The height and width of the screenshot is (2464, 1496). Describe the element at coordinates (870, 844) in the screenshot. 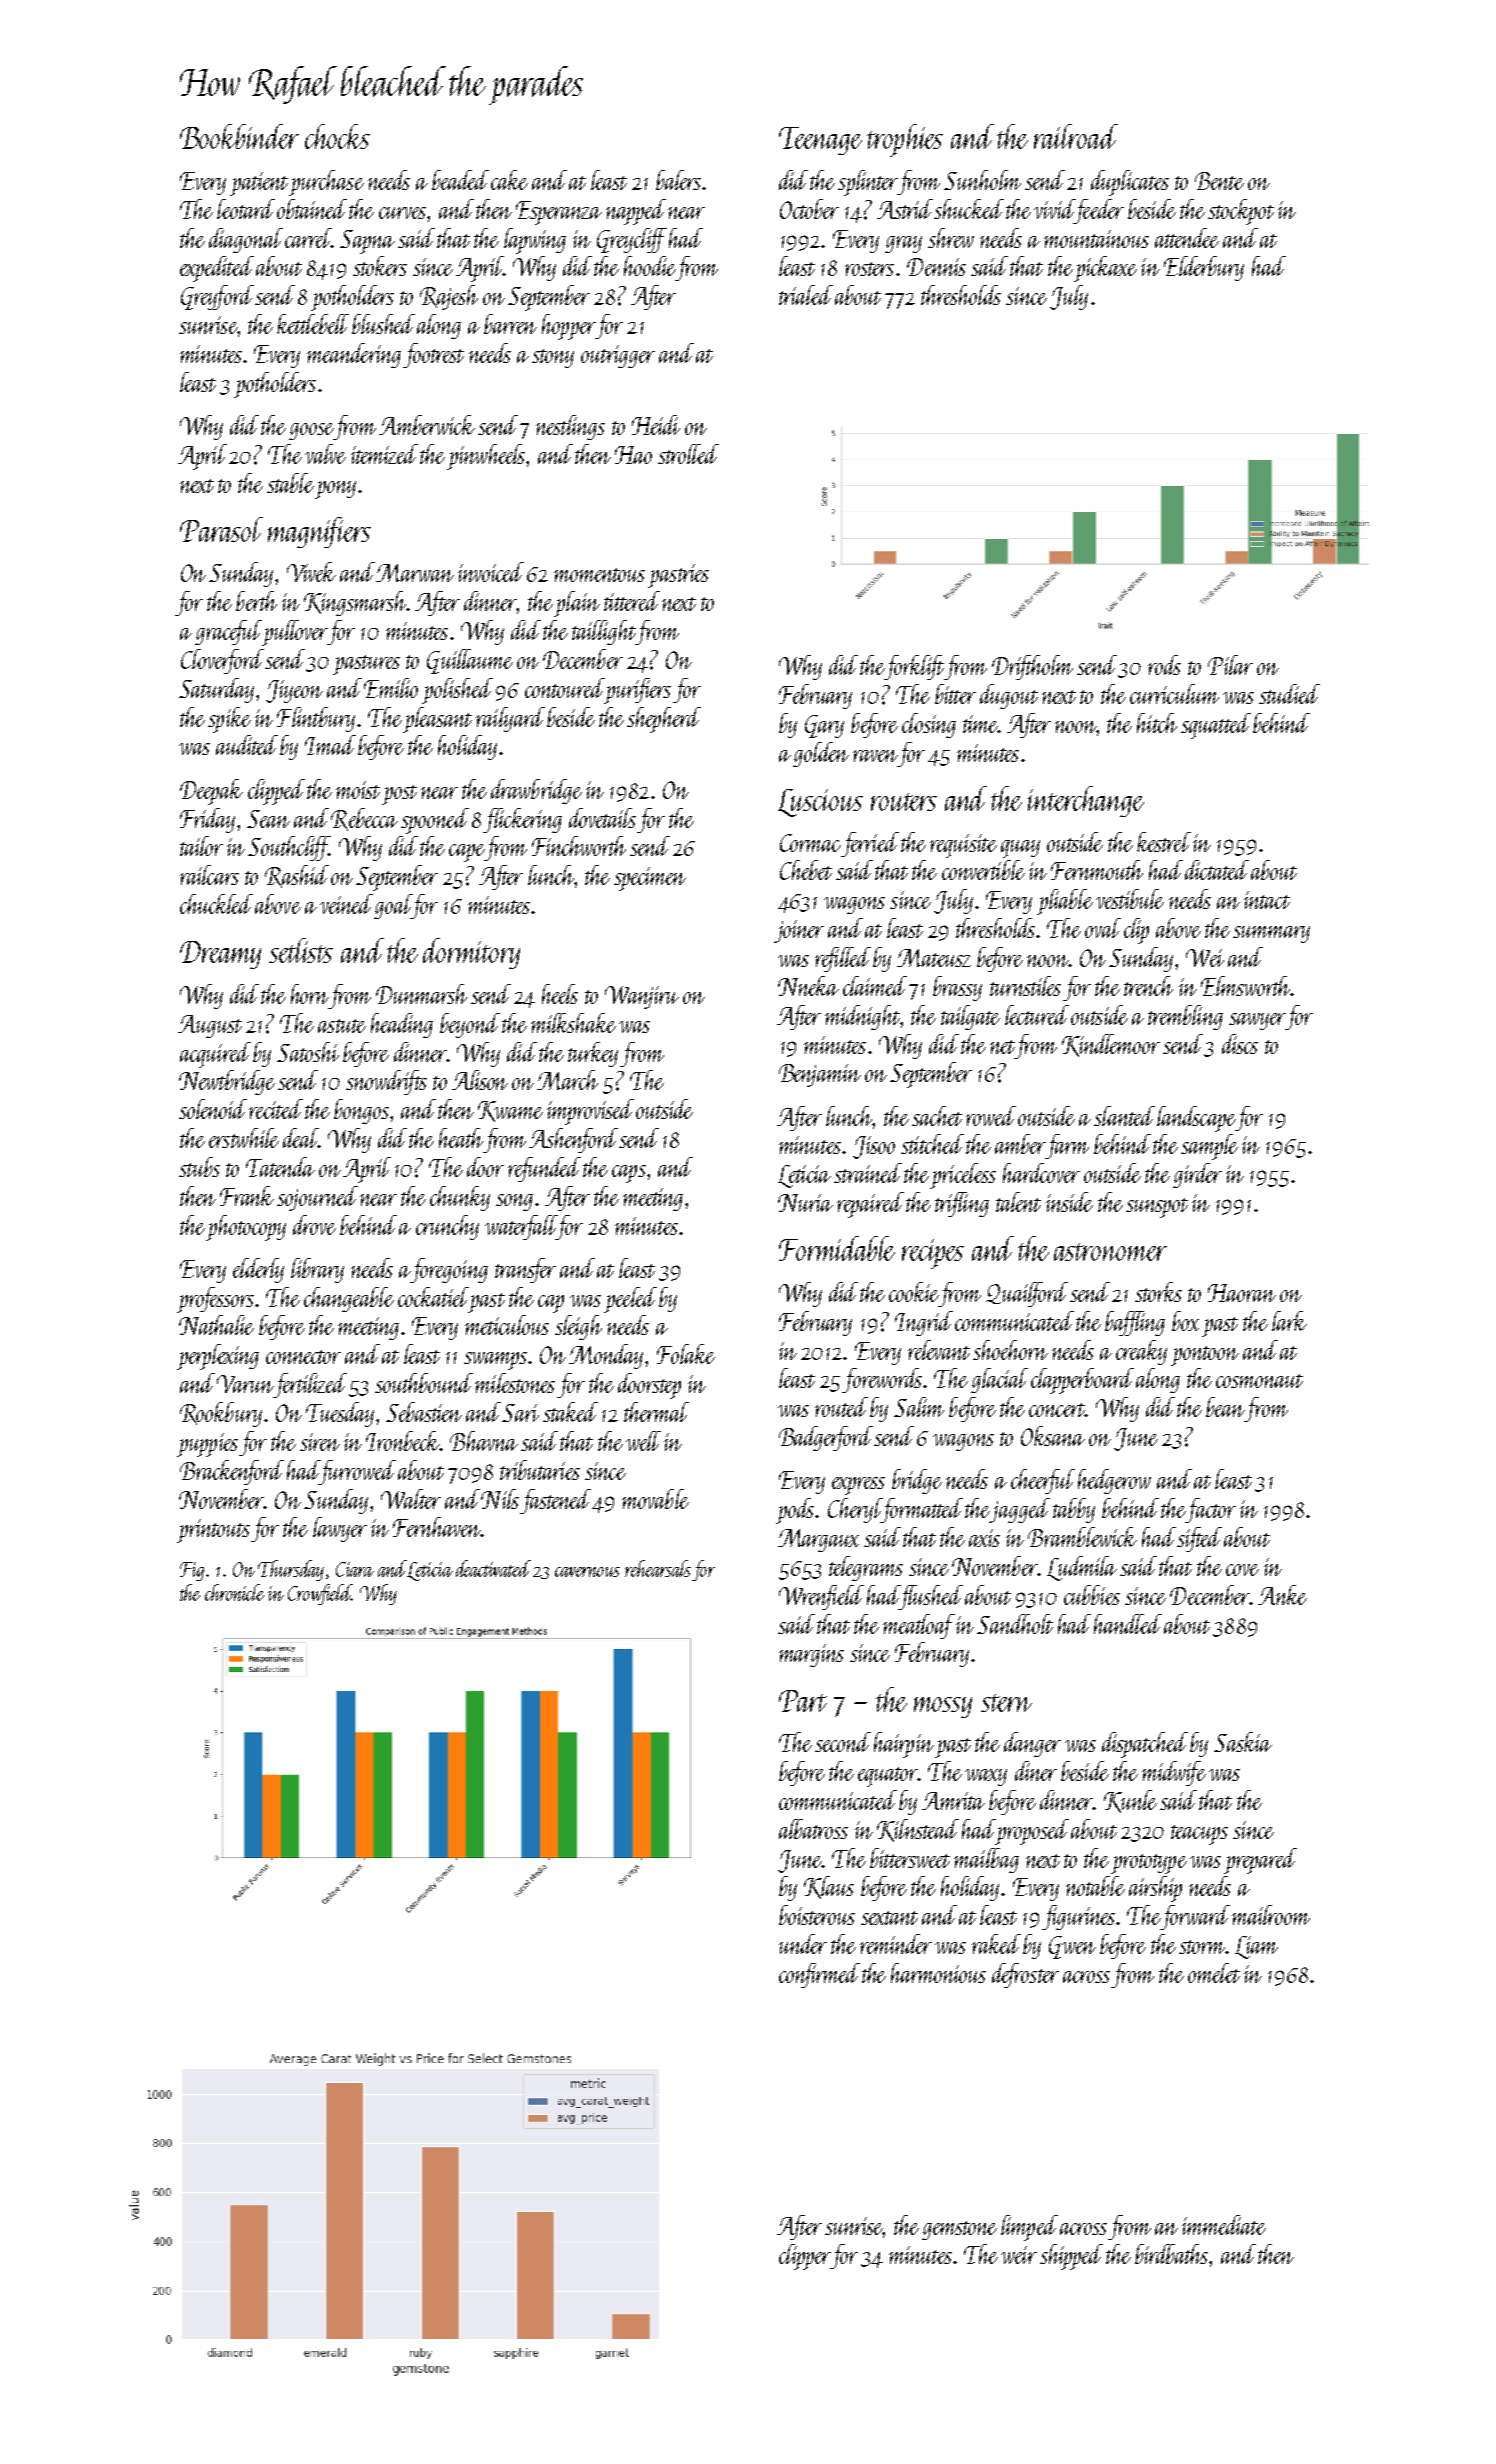

I see `ferried` at that location.
